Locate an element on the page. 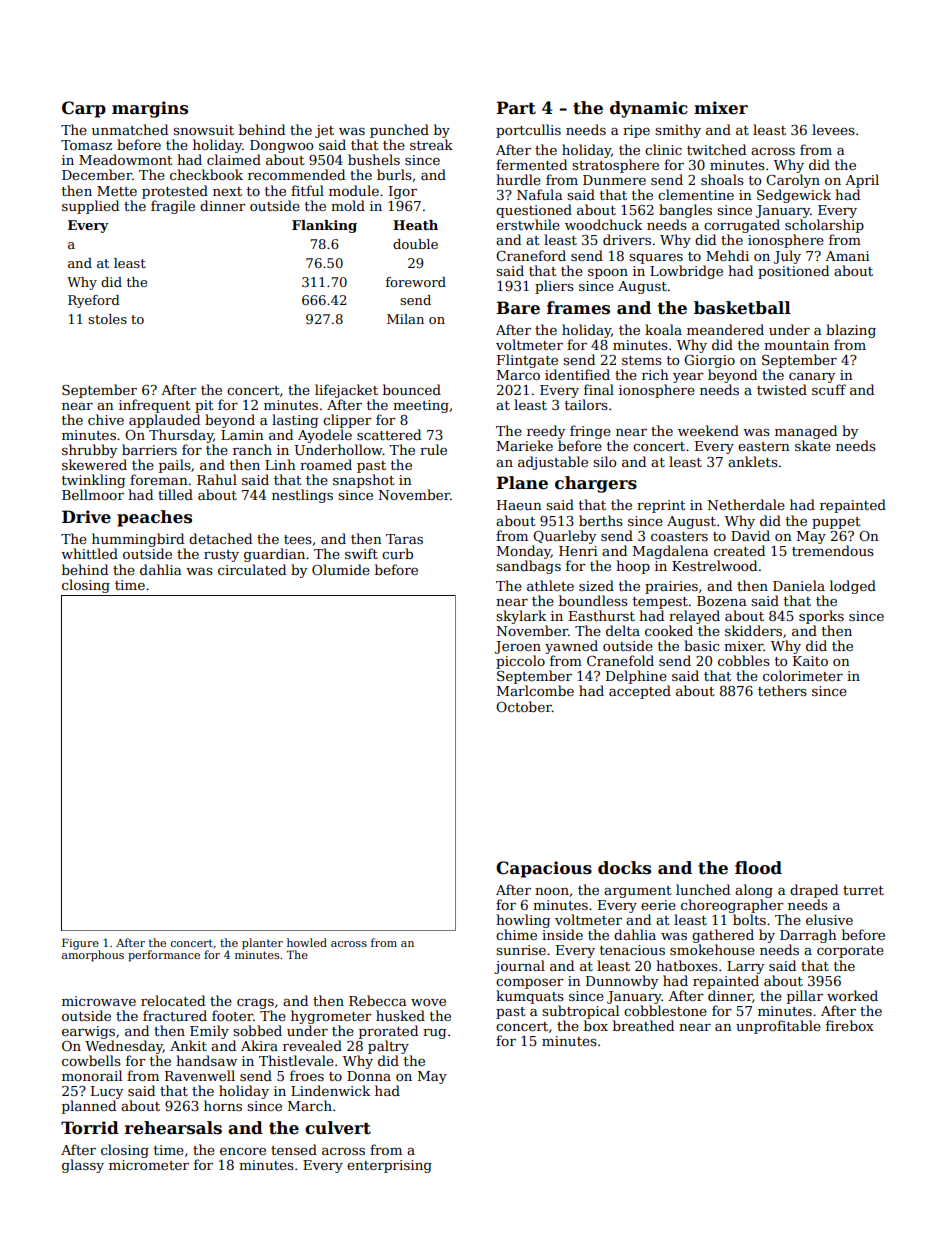 The width and height of the page is (952, 1233). whittled is located at coordinates (89, 553).
